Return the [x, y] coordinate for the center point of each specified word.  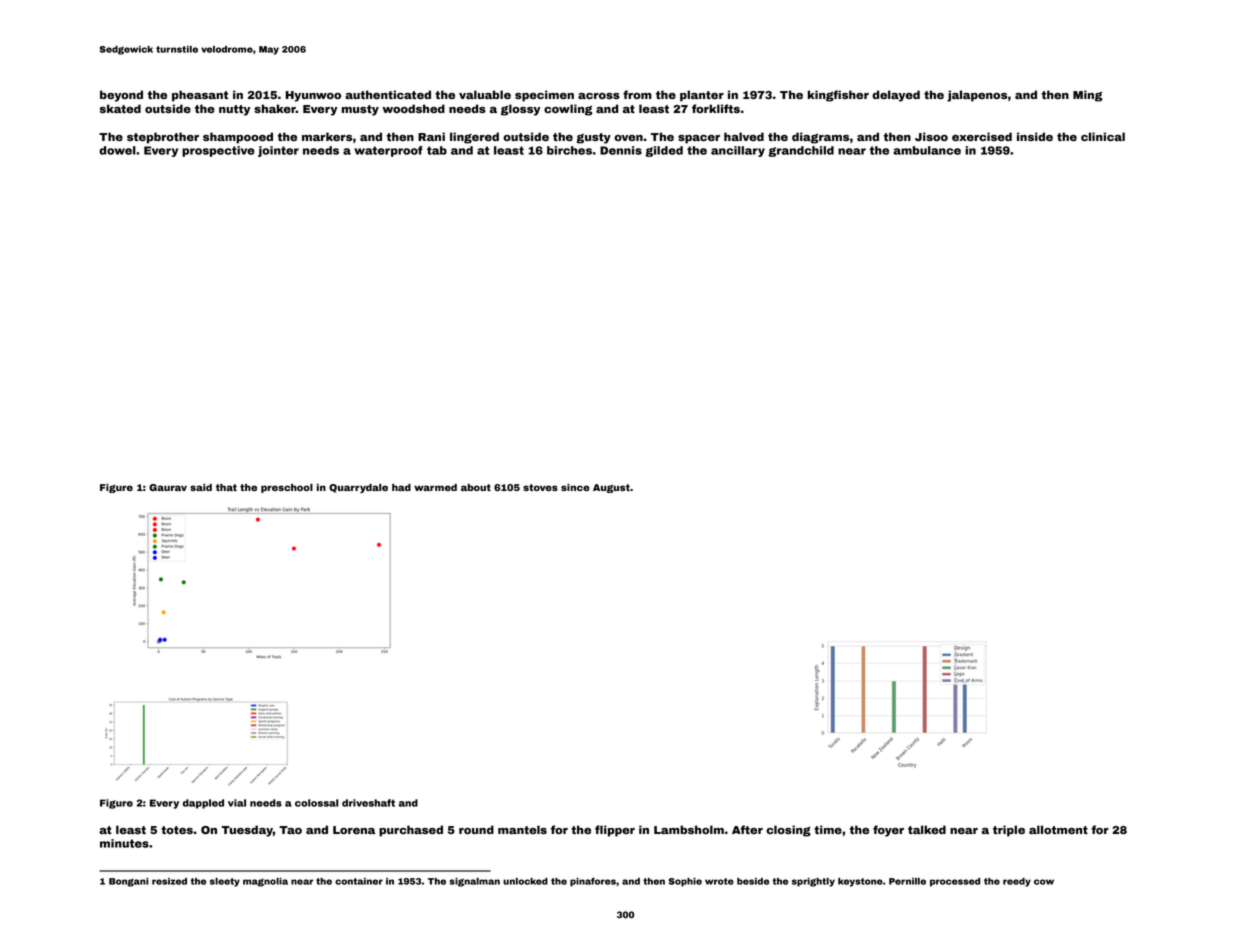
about [476, 487]
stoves [540, 487]
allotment [1058, 829]
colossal [317, 803]
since [575, 487]
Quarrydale [358, 488]
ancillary [738, 151]
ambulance [927, 150]
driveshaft [368, 803]
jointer [278, 151]
